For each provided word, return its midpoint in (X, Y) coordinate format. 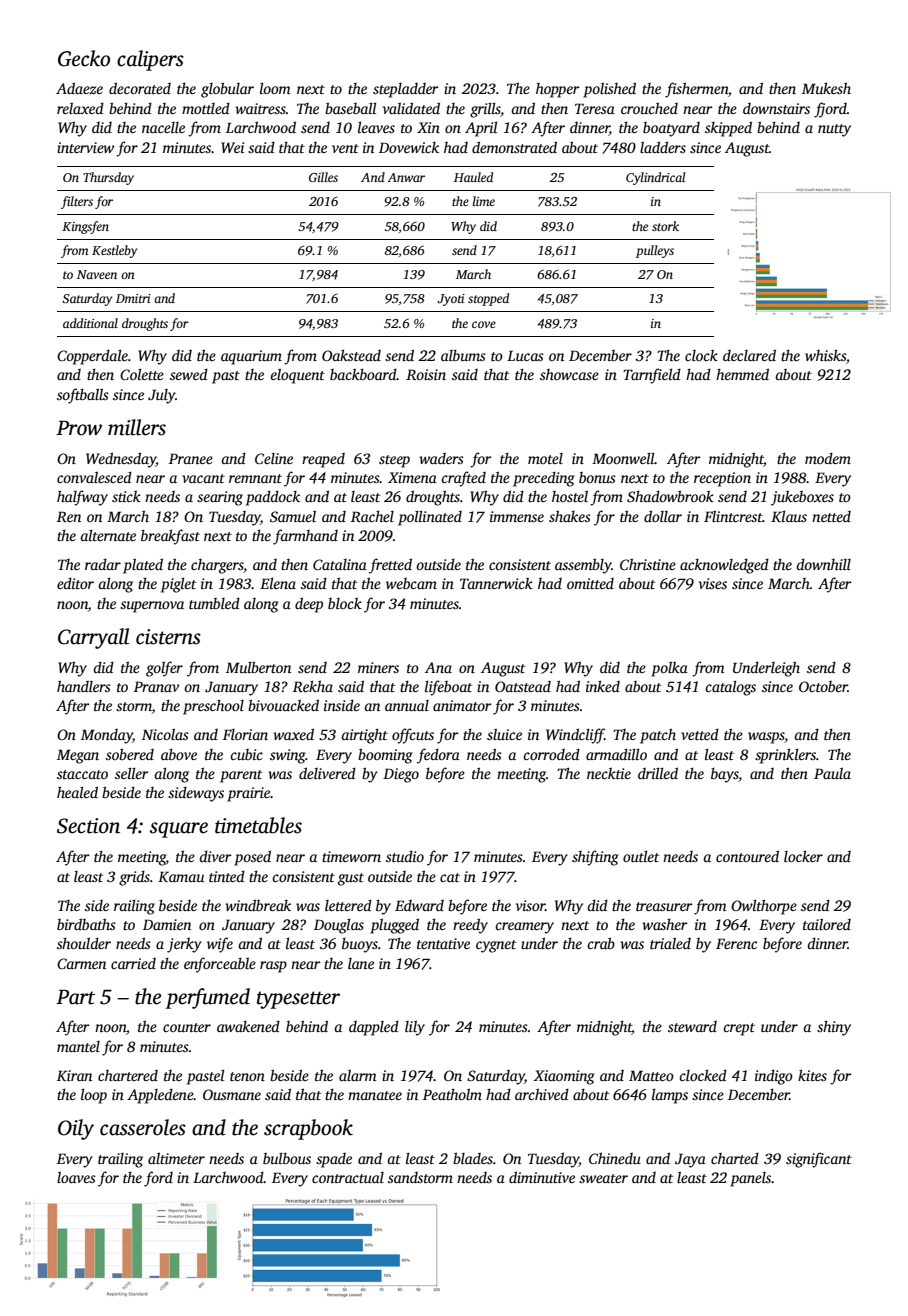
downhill (823, 564)
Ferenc (736, 943)
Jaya (690, 1160)
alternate (108, 535)
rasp (273, 967)
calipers (150, 60)
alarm (358, 1075)
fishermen (696, 90)
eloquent (297, 376)
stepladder (406, 90)
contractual (348, 1177)
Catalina (340, 564)
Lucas (525, 355)
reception (722, 479)
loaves (76, 1177)
